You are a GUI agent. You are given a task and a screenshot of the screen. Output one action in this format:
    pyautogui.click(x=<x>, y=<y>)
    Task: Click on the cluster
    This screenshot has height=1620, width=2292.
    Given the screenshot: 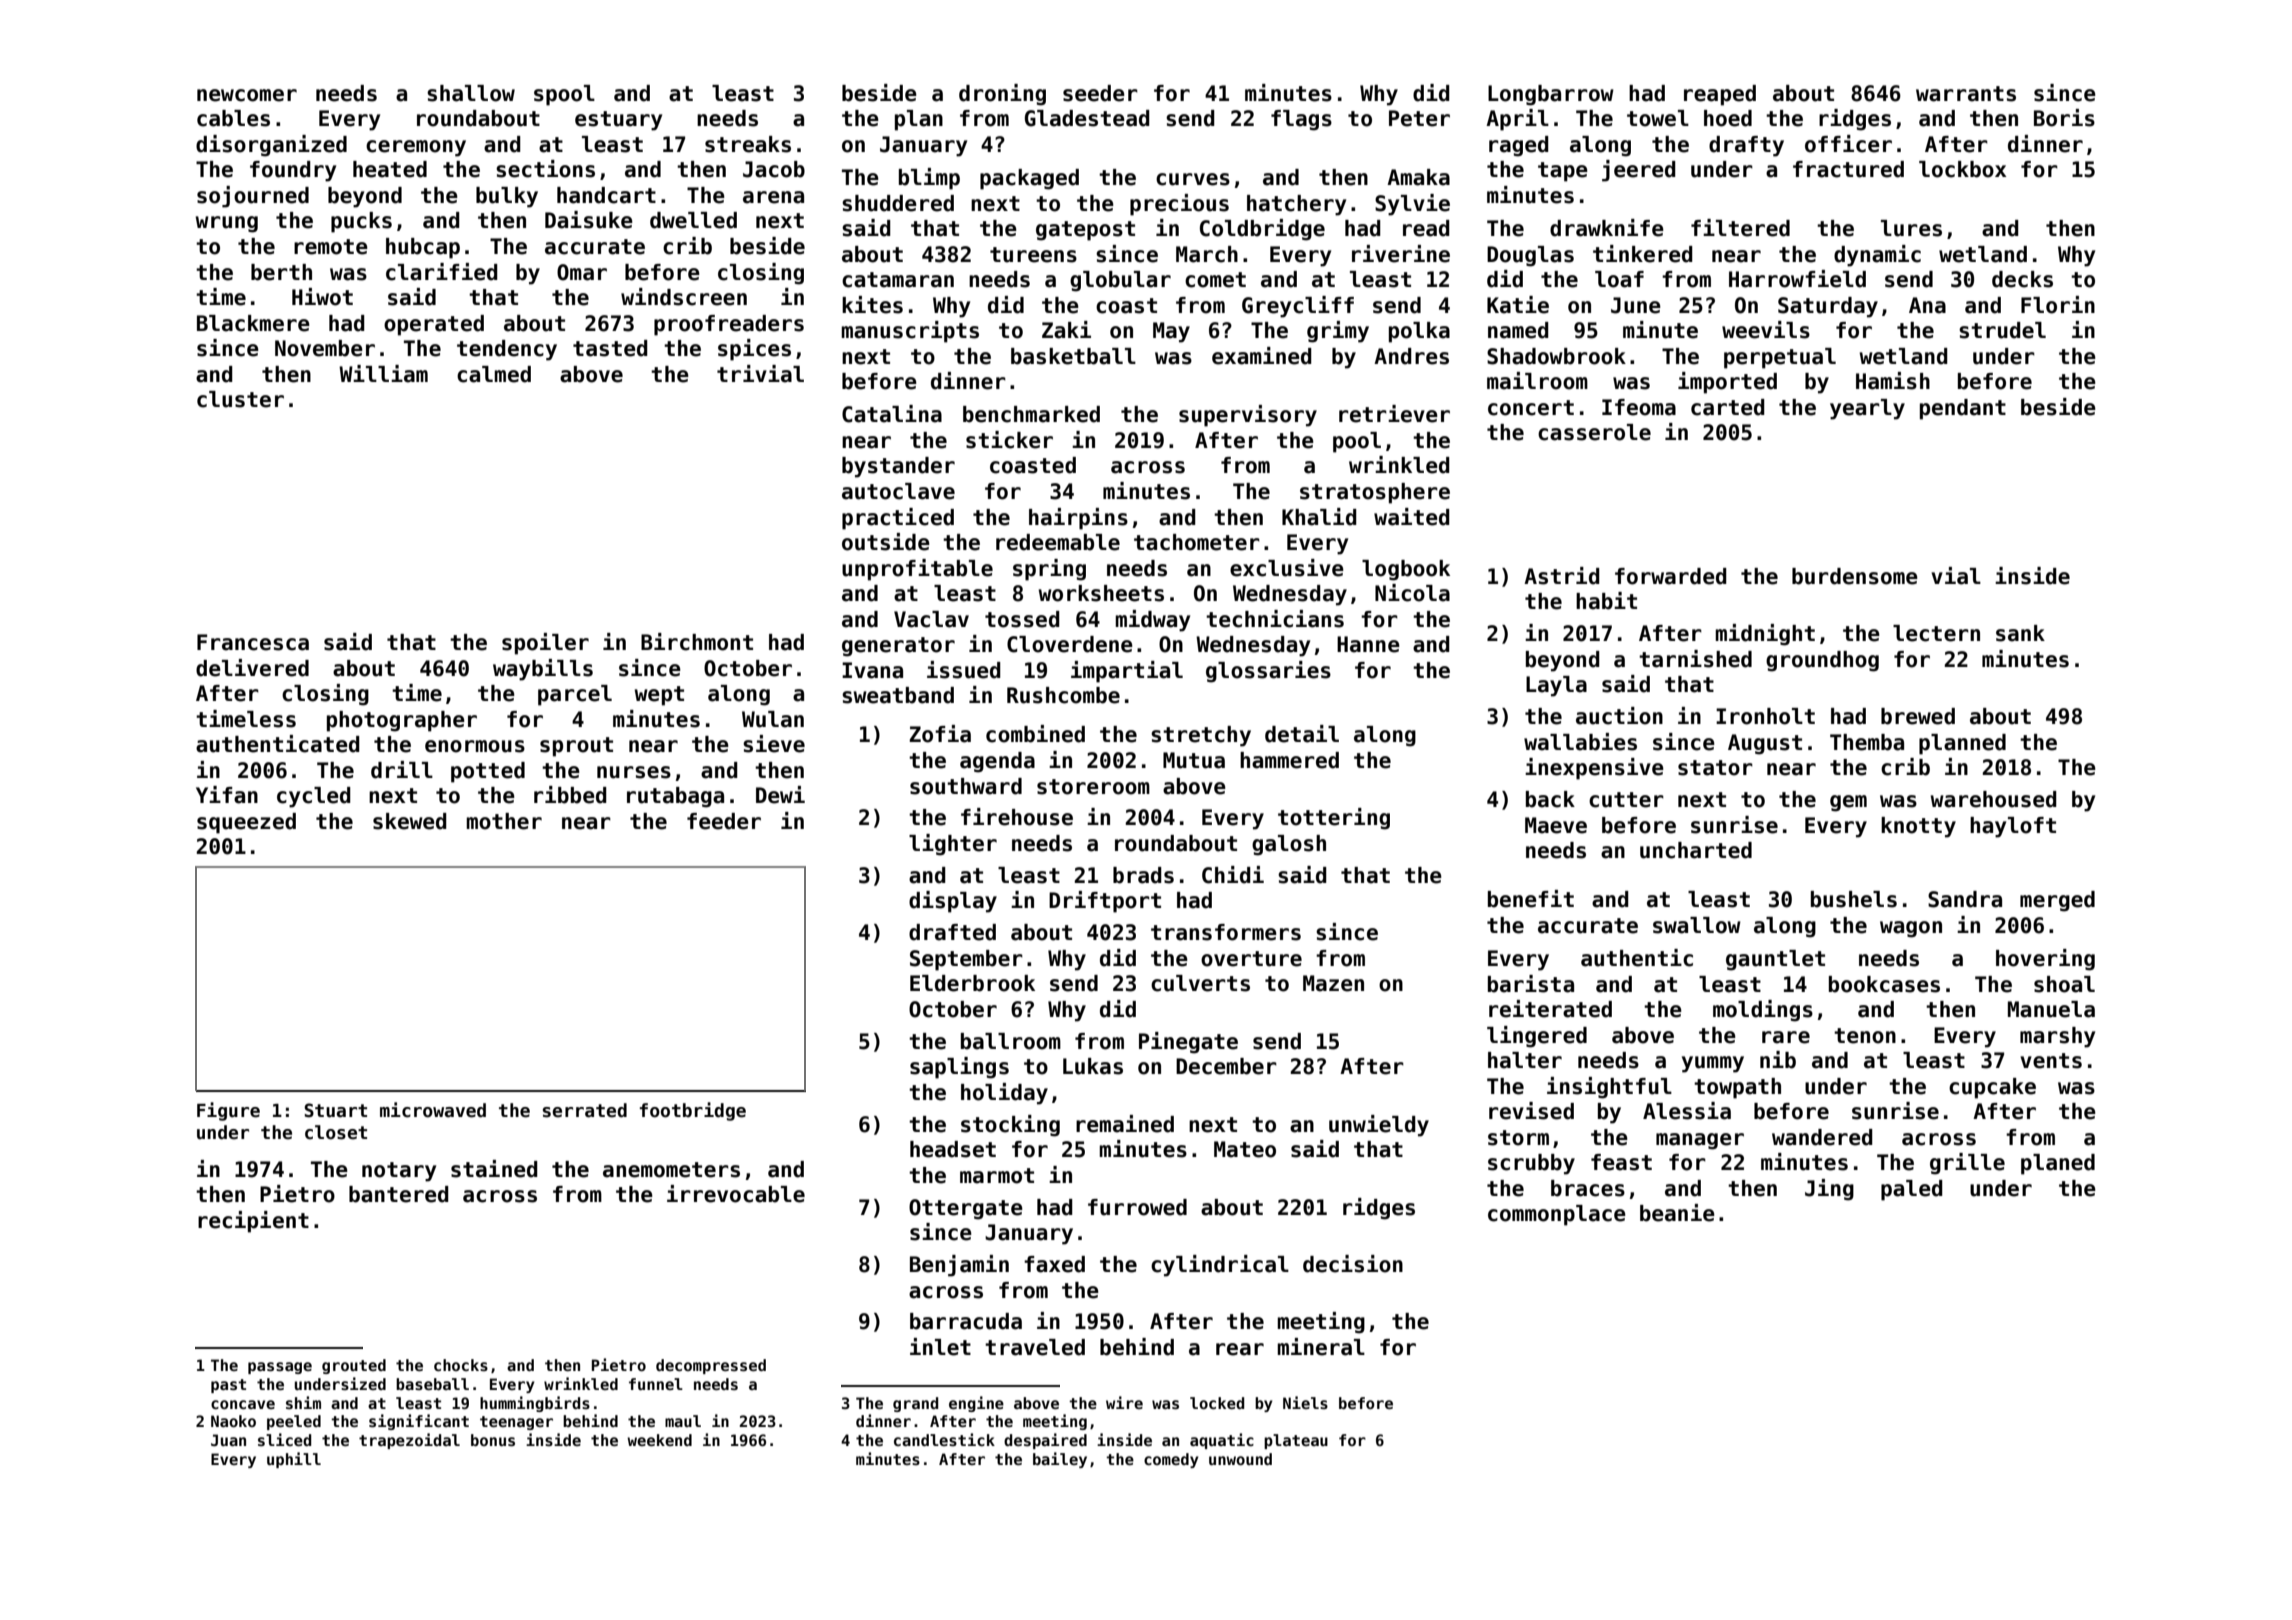 What is the action you would take?
    pyautogui.click(x=240, y=399)
